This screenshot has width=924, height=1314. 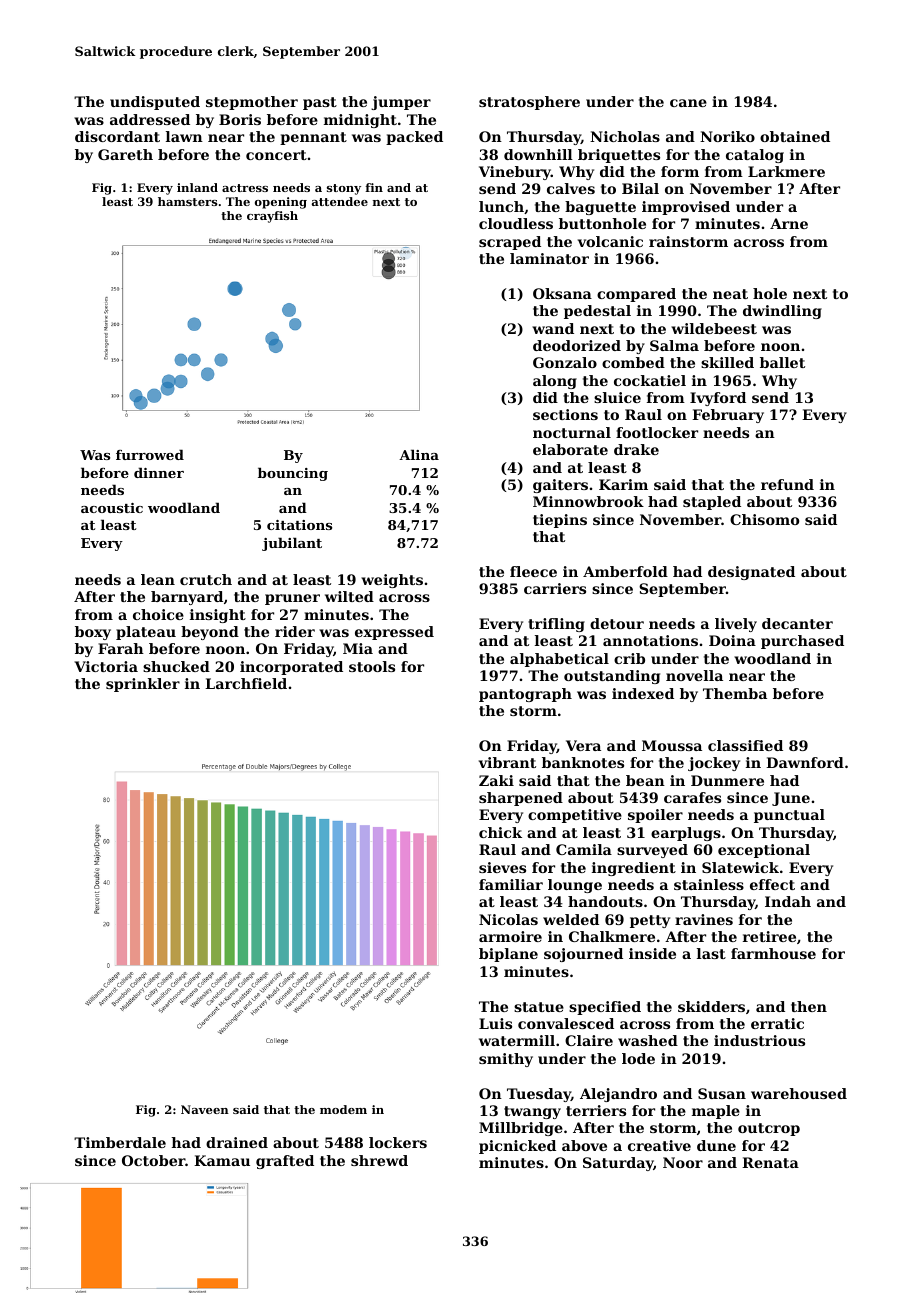 What do you see at coordinates (645, 780) in the screenshot?
I see `bean` at bounding box center [645, 780].
